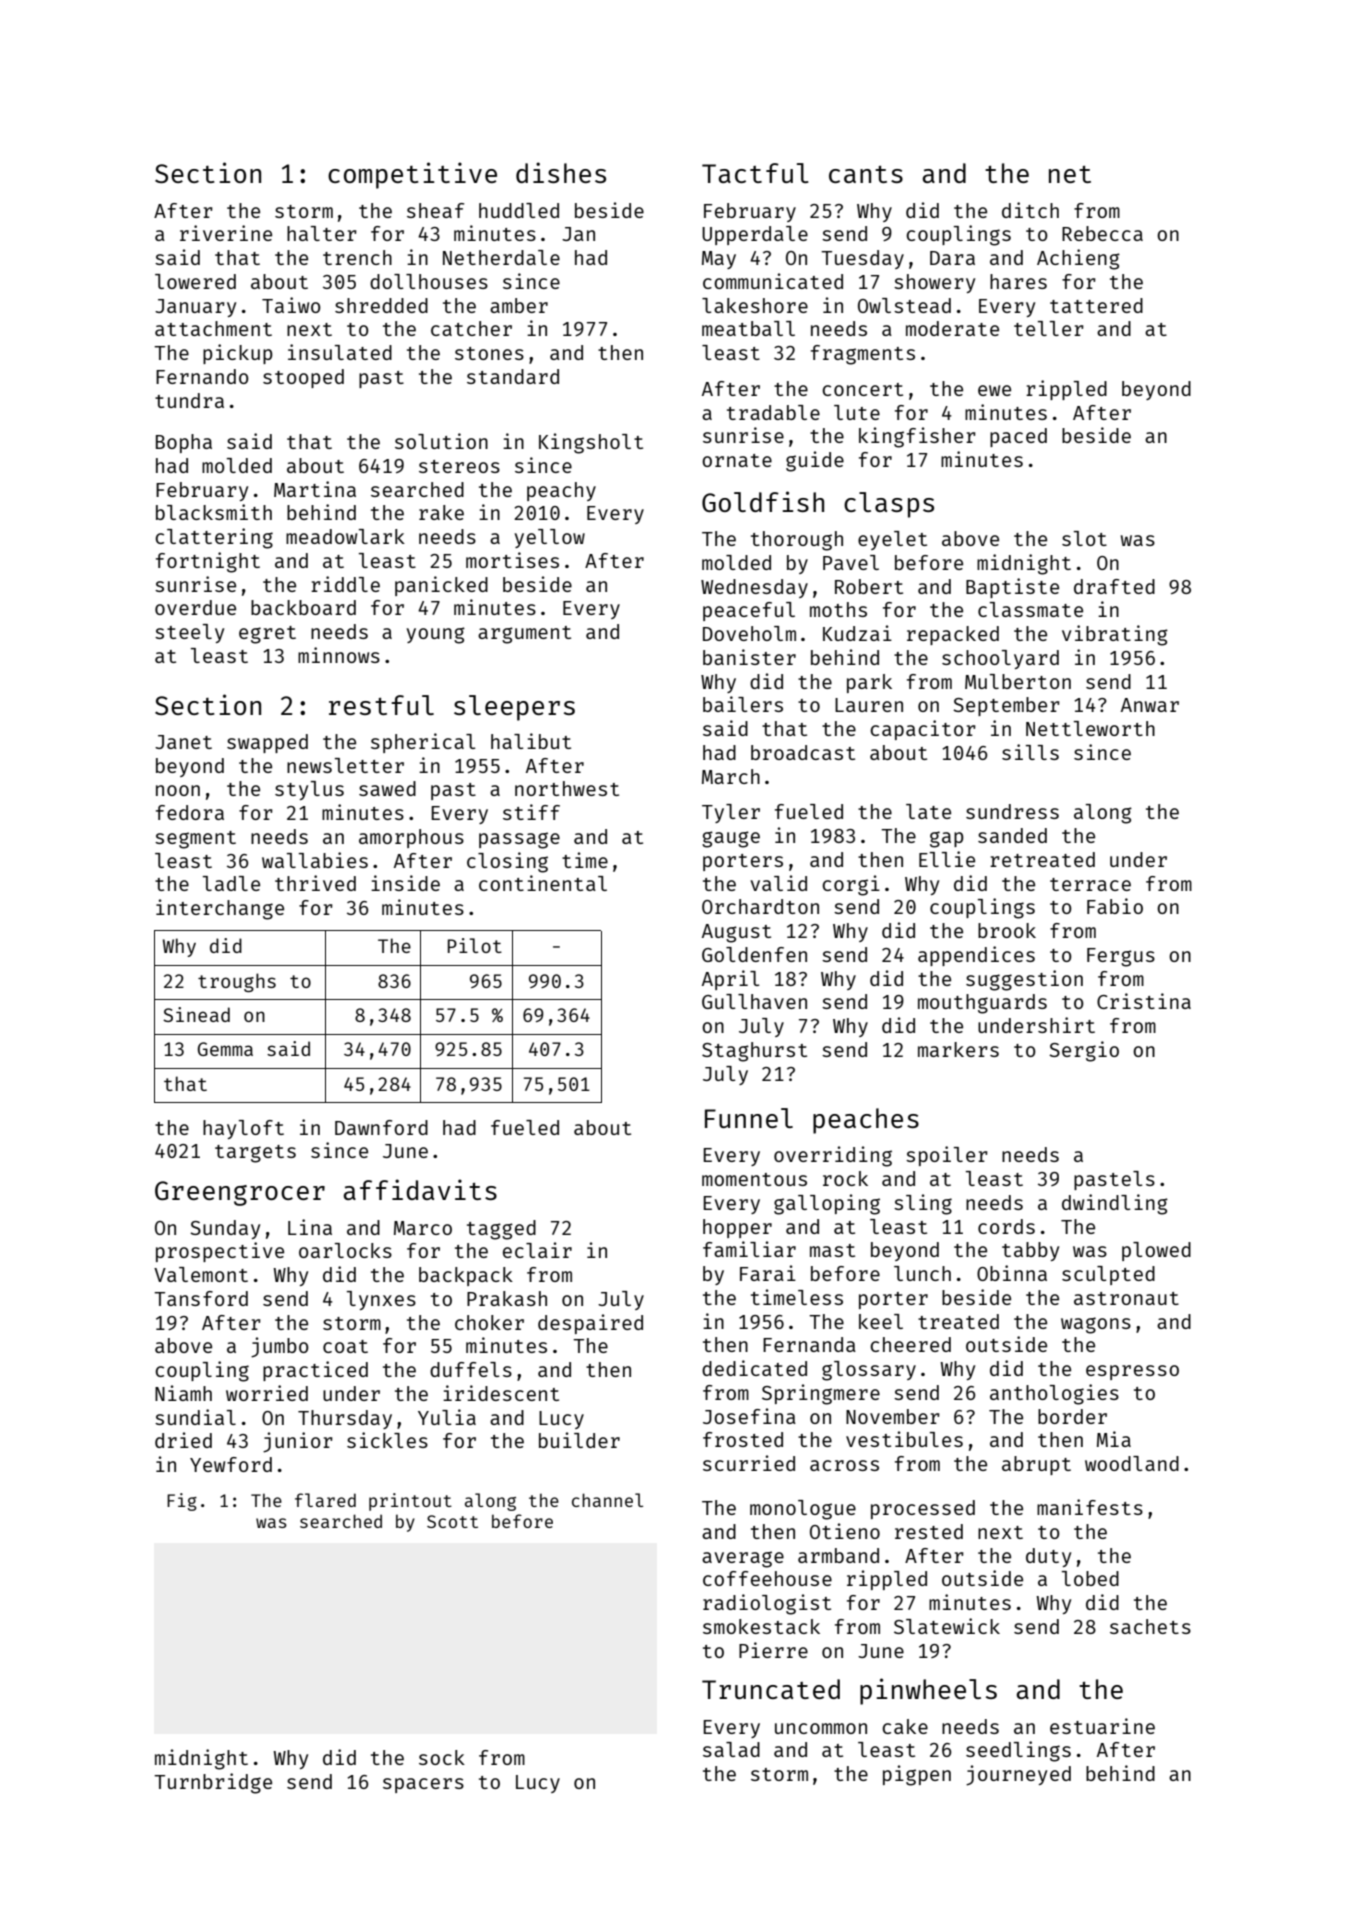 Image resolution: width=1358 pixels, height=1921 pixels. What do you see at coordinates (1156, 1251) in the page?
I see `plowed` at bounding box center [1156, 1251].
